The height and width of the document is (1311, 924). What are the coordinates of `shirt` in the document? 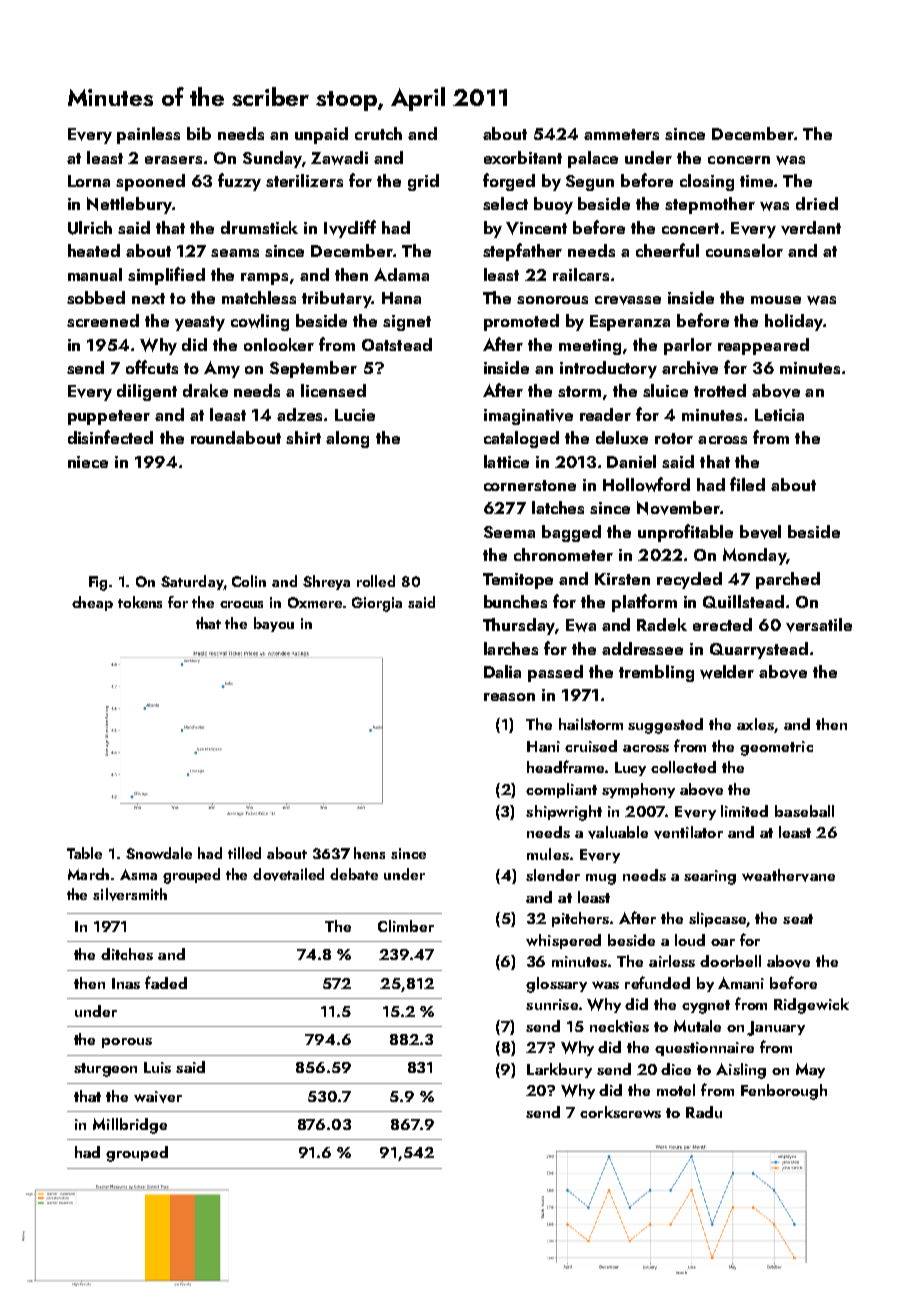 It's located at (303, 437).
